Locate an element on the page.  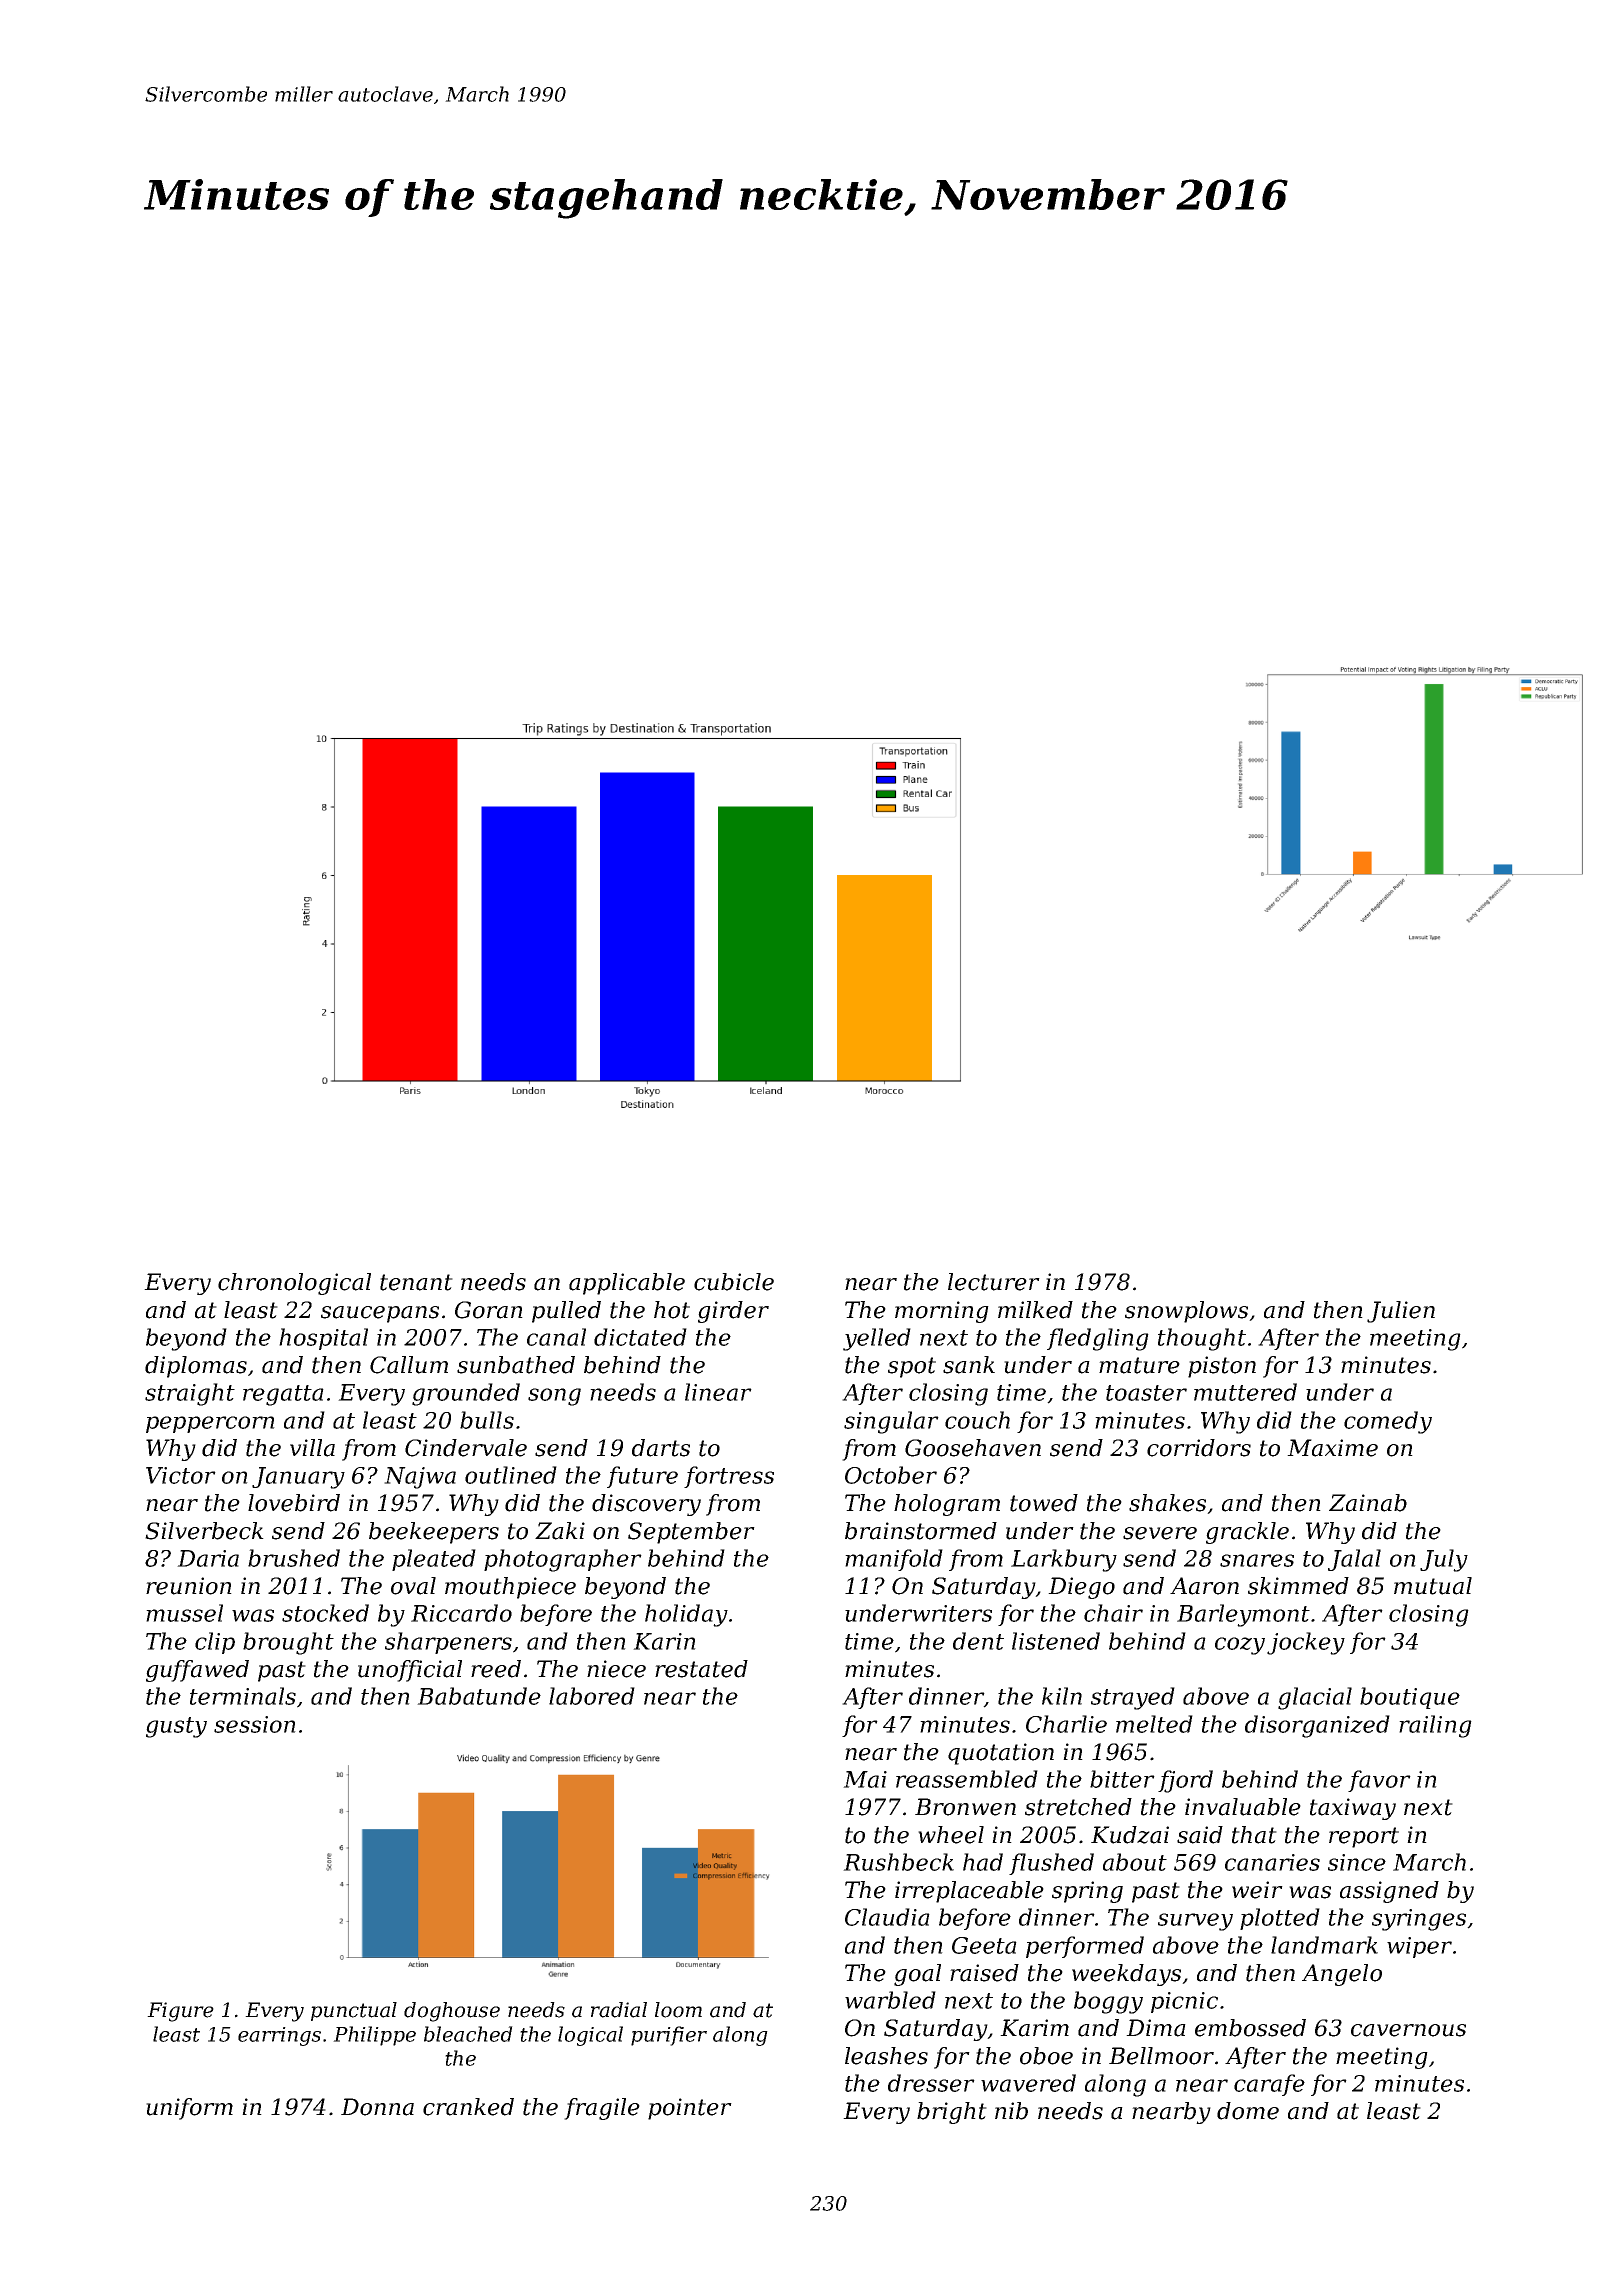
tenant is located at coordinates (416, 1282).
